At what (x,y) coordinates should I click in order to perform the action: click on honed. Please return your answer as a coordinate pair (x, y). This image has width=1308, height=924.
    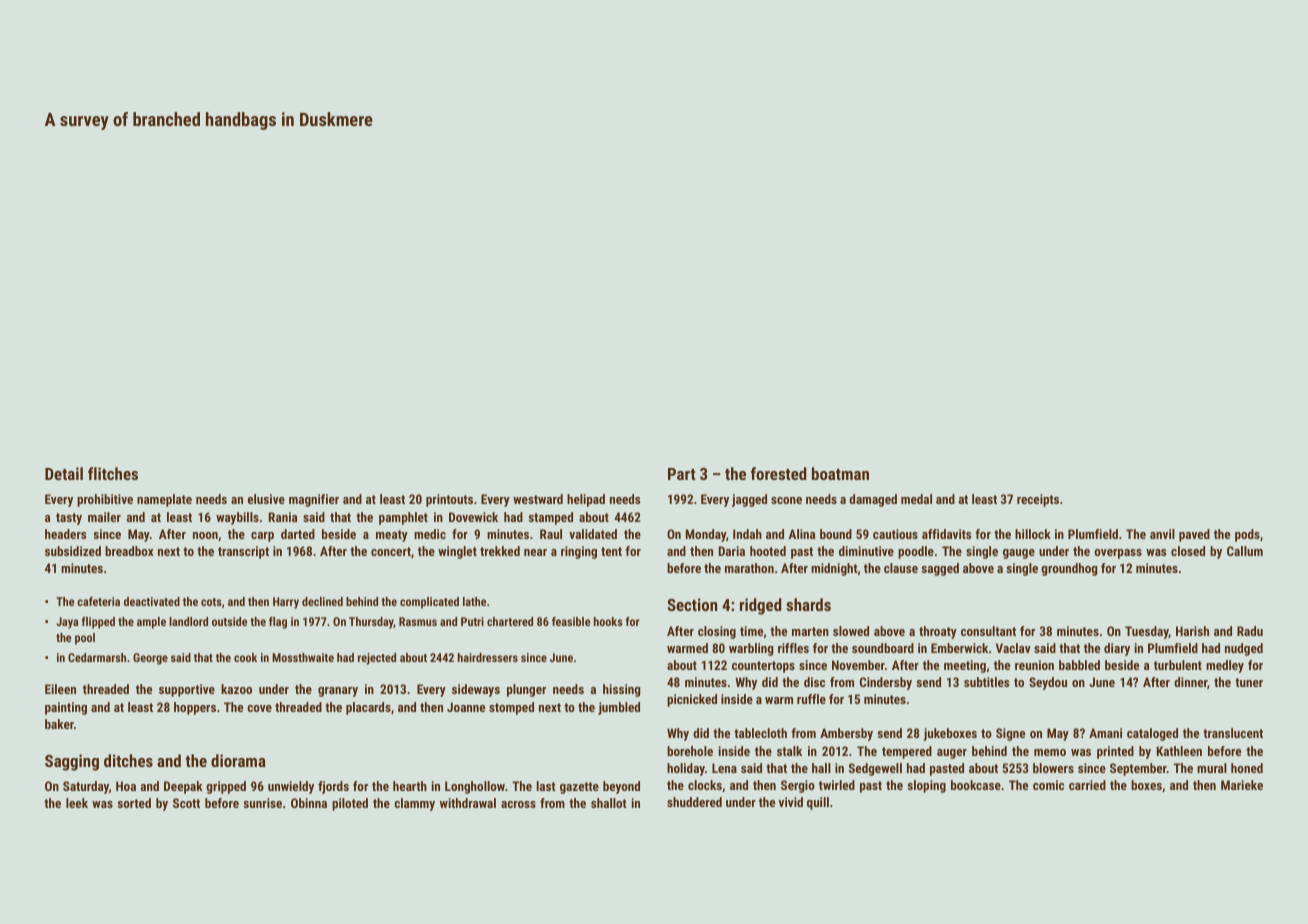
    Looking at the image, I should click on (1247, 768).
